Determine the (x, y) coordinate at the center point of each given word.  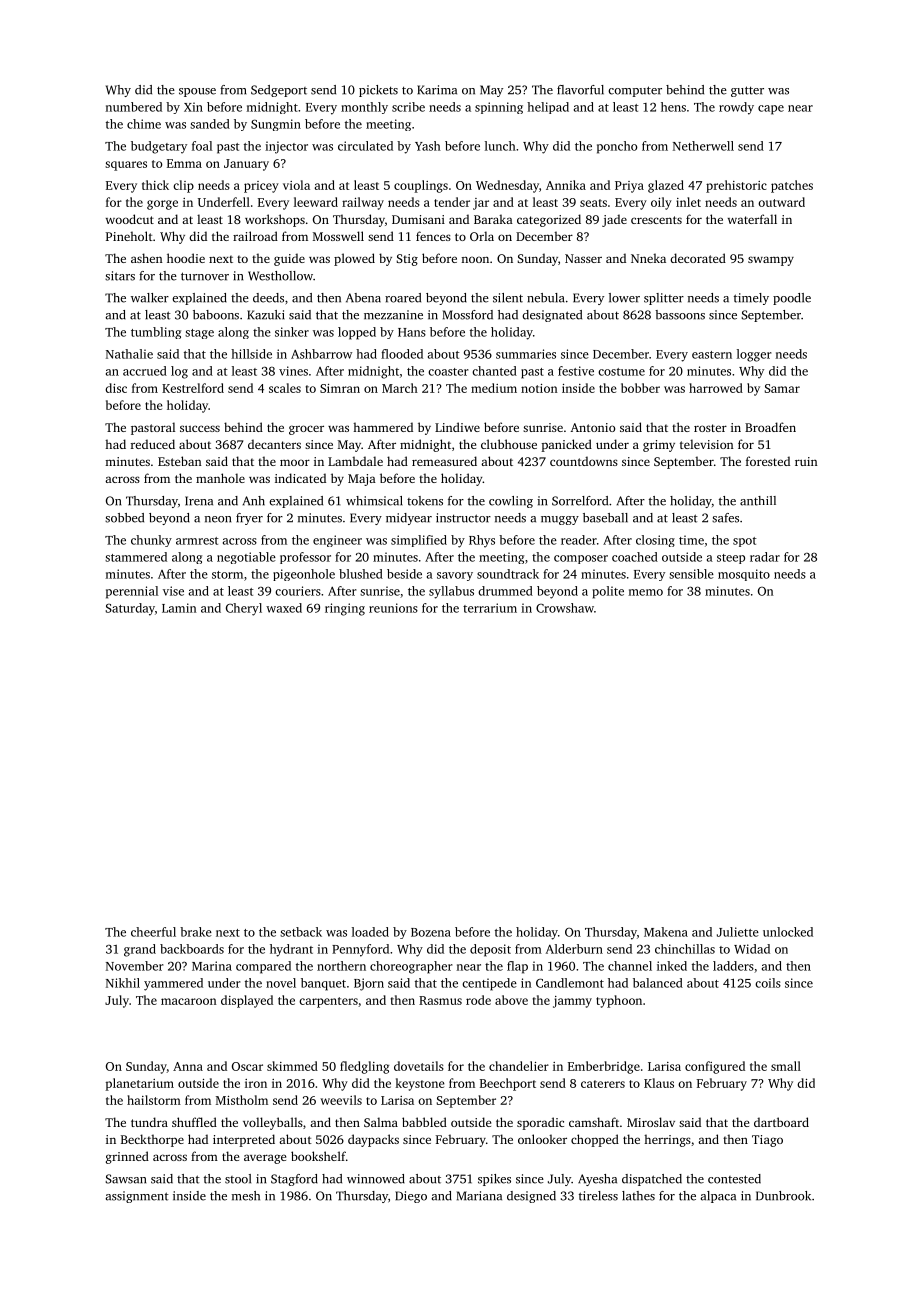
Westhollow (280, 276)
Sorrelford (580, 501)
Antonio (592, 427)
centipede (489, 984)
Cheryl (244, 609)
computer (635, 91)
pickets (378, 91)
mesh (246, 1196)
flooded (402, 354)
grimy (659, 446)
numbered (133, 107)
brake (196, 932)
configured (715, 1067)
